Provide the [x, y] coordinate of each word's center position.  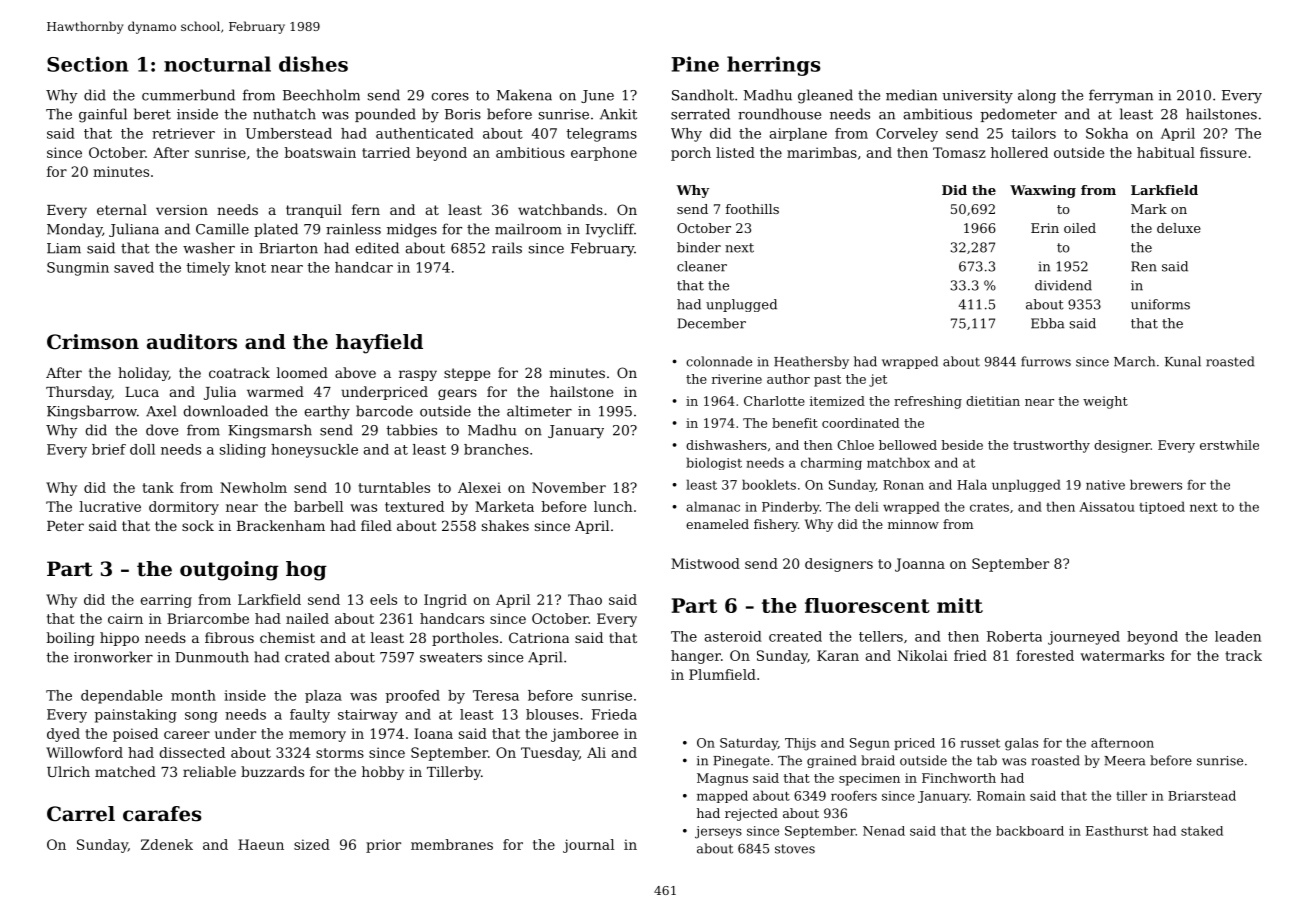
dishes [313, 64]
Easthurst [1117, 831]
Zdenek [167, 844]
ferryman [1121, 96]
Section [88, 64]
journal [588, 846]
